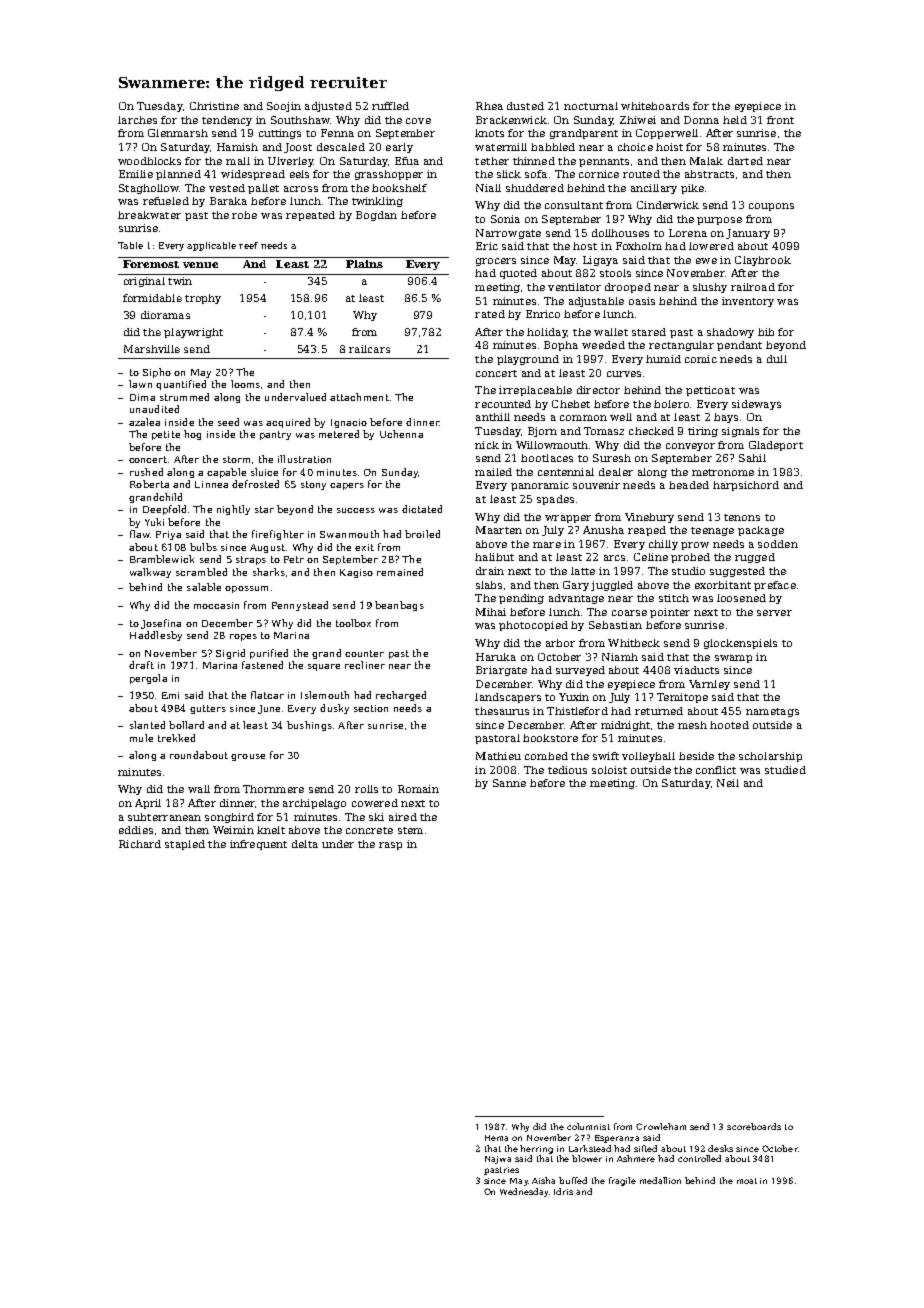 This screenshot has width=924, height=1308. I want to click on Josefina, so click(161, 624).
